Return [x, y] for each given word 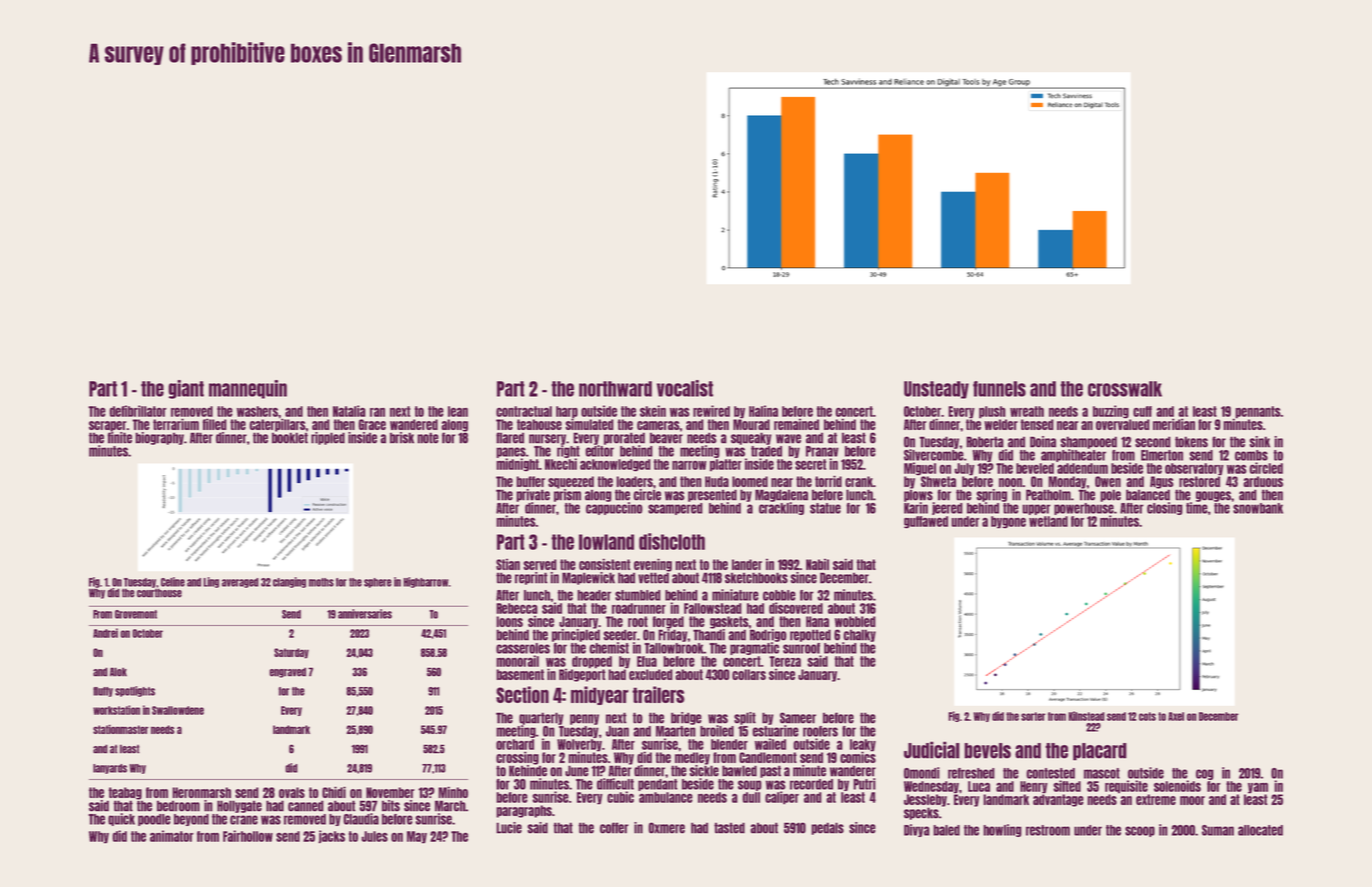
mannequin [248, 389]
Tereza [785, 661]
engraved [287, 672]
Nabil [817, 564]
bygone [1008, 522]
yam [1258, 788]
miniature [735, 595]
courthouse [159, 593]
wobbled [855, 621]
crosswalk [1125, 389]
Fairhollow [248, 836]
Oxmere [666, 828]
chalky [859, 635]
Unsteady [936, 390]
